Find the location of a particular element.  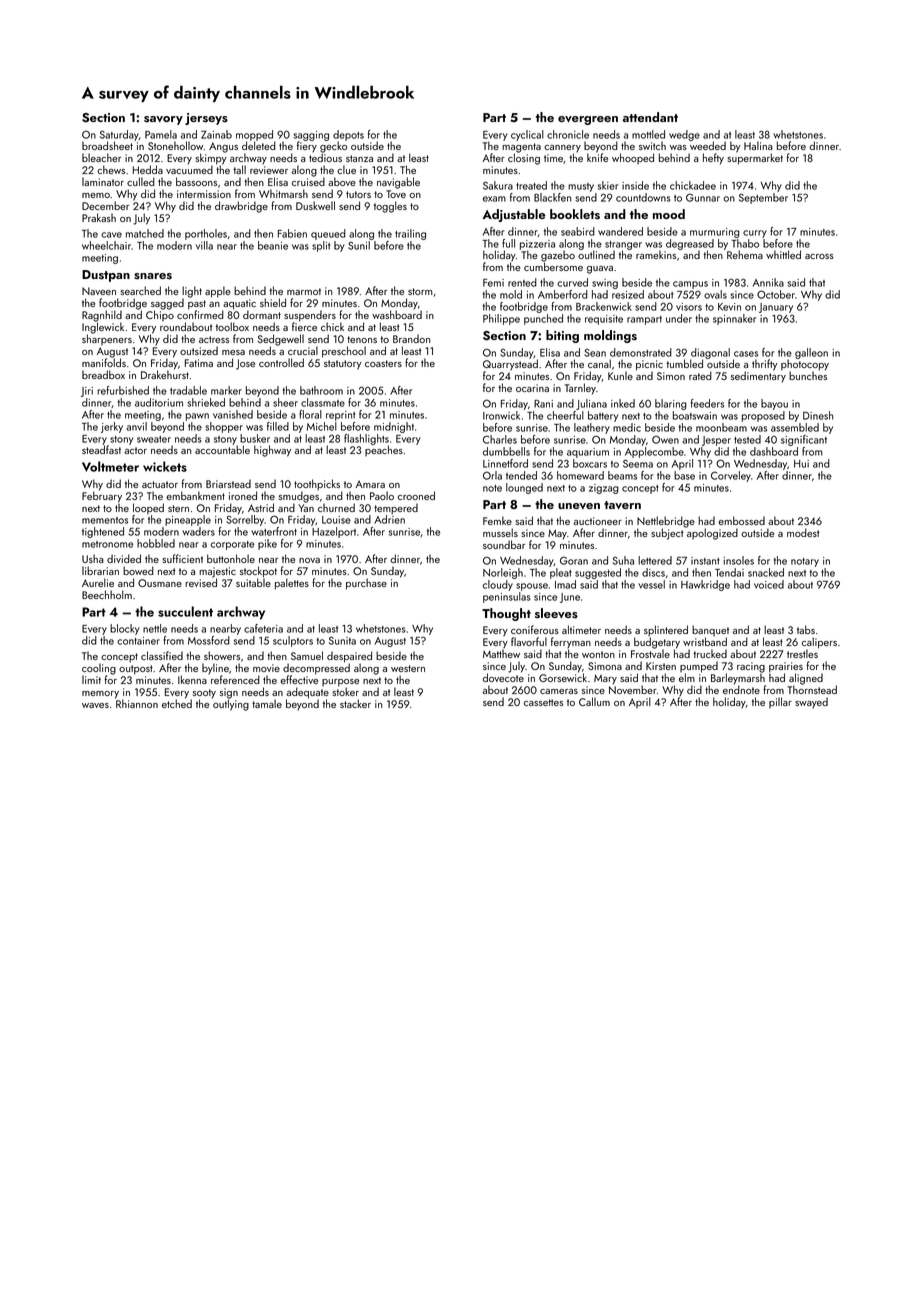

etched is located at coordinates (177, 703).
